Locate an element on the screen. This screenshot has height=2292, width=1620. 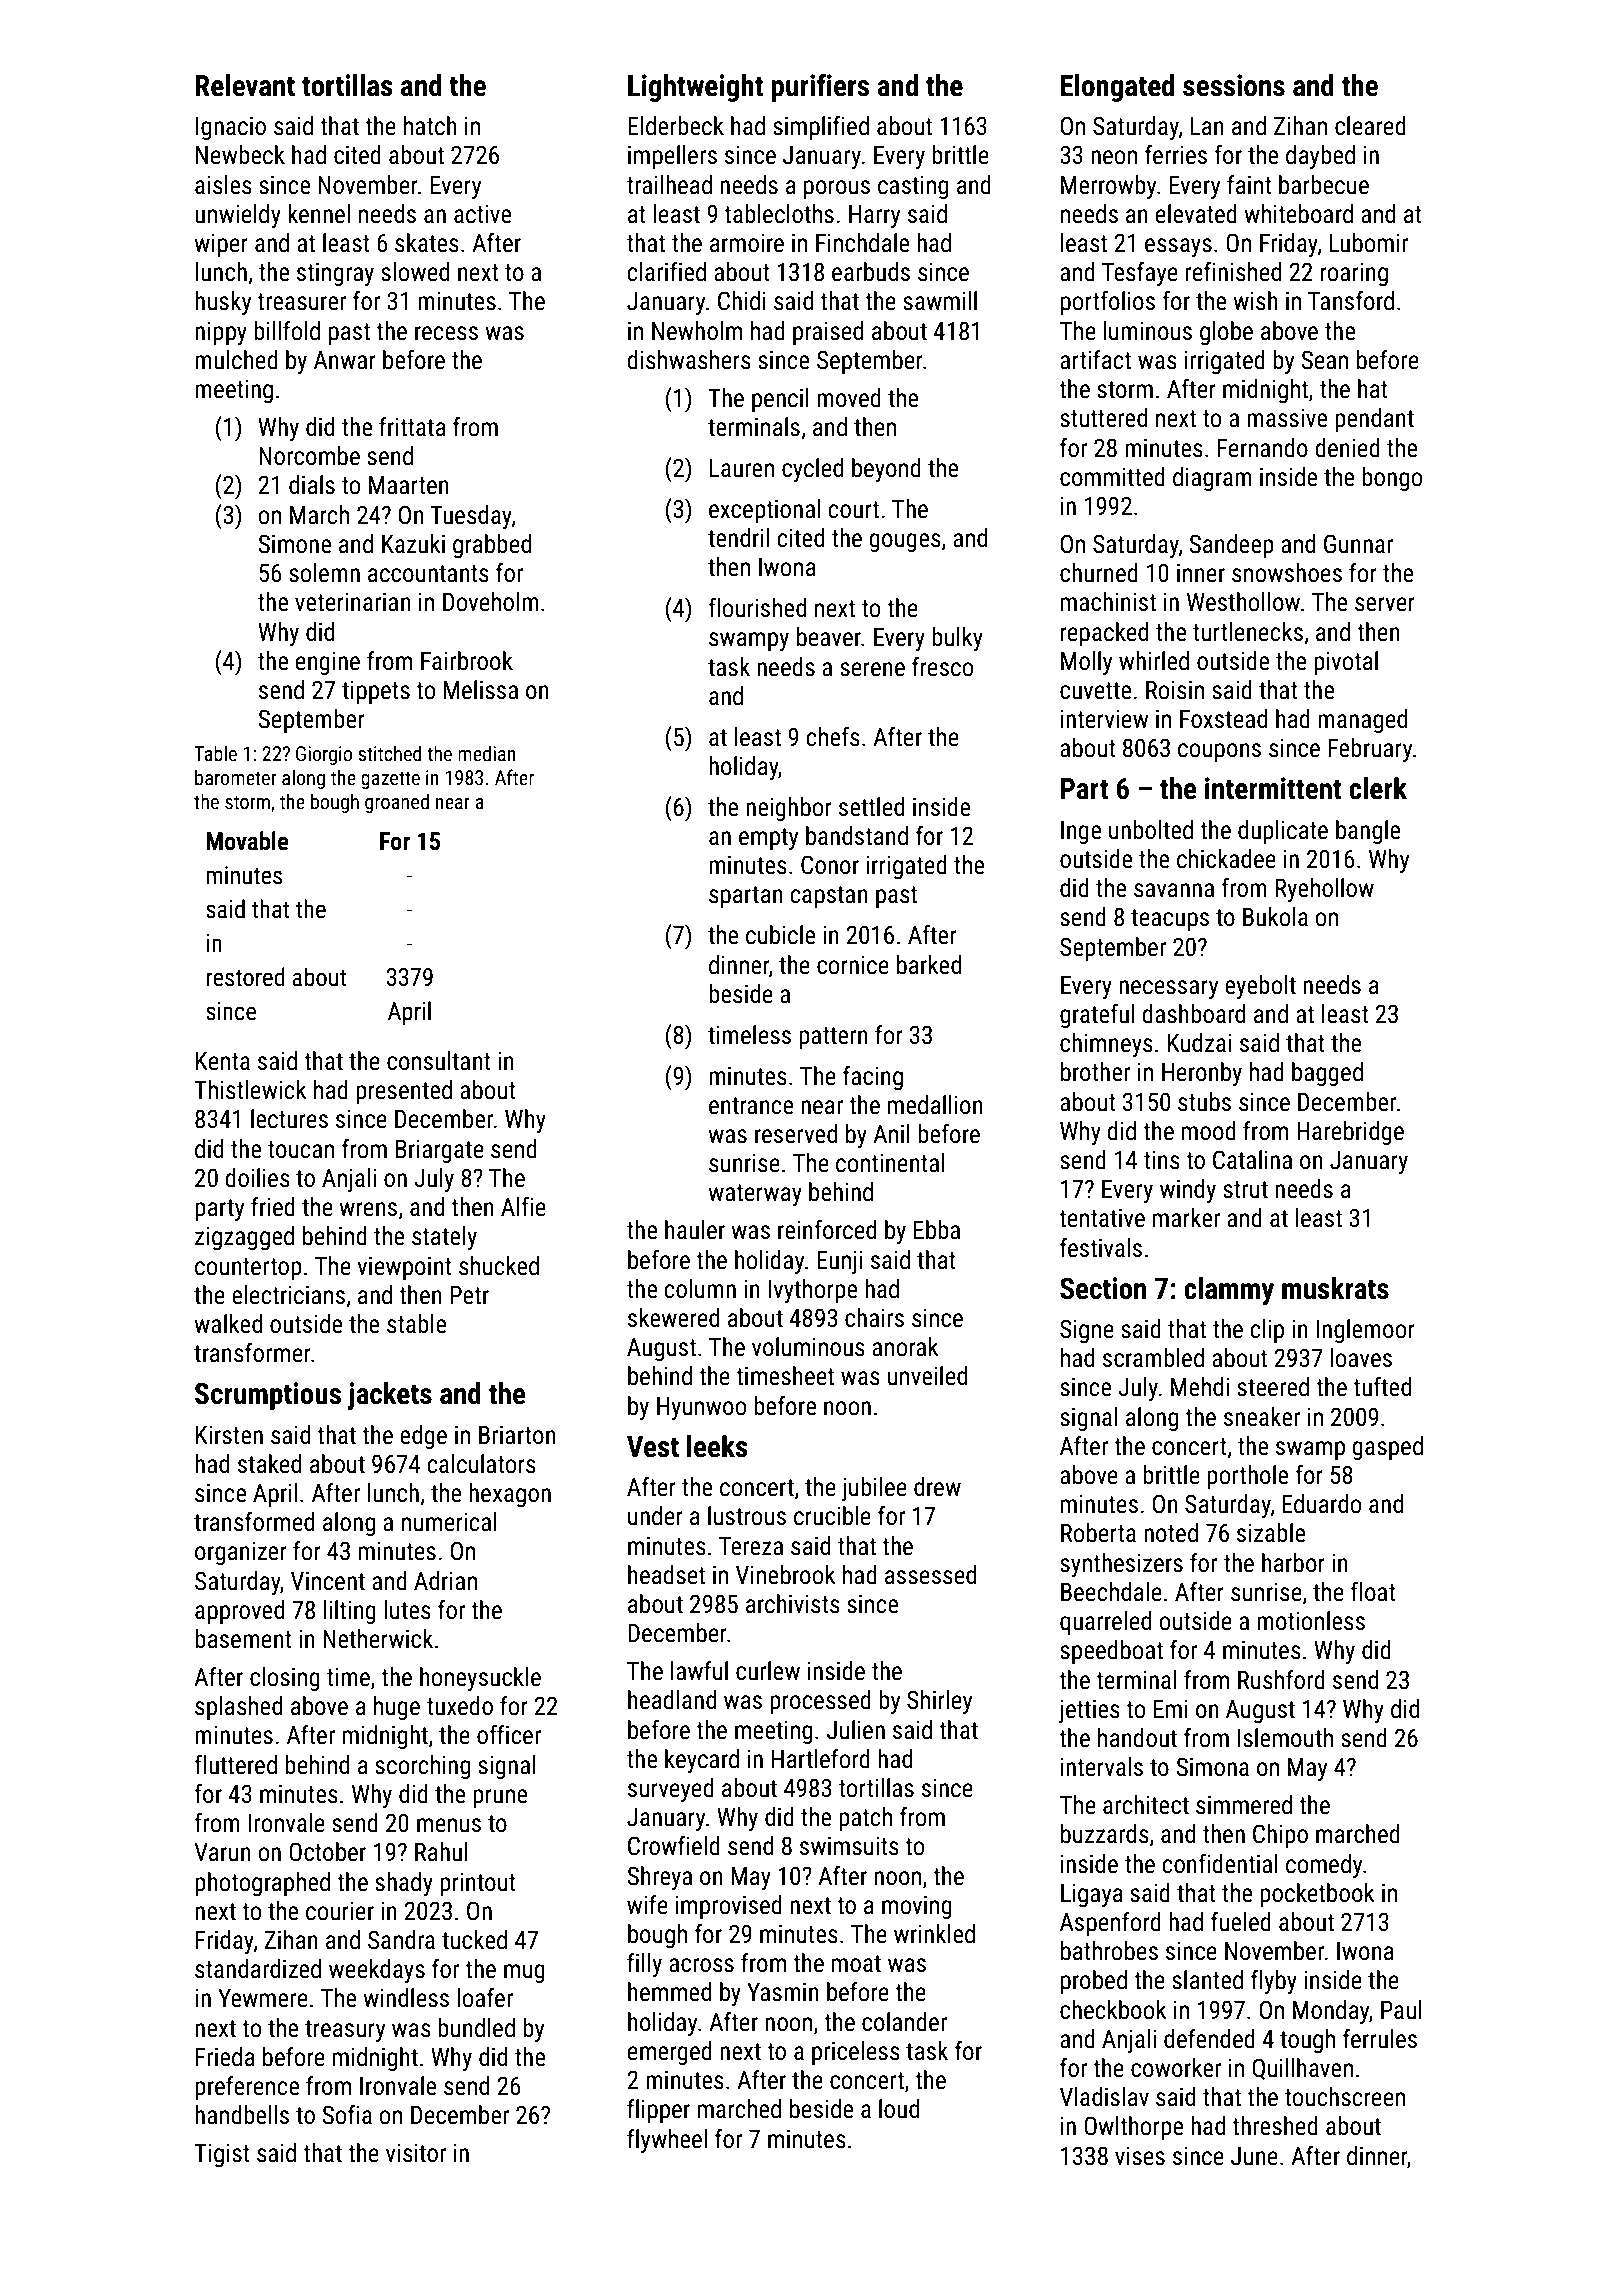
Simone is located at coordinates (294, 544).
